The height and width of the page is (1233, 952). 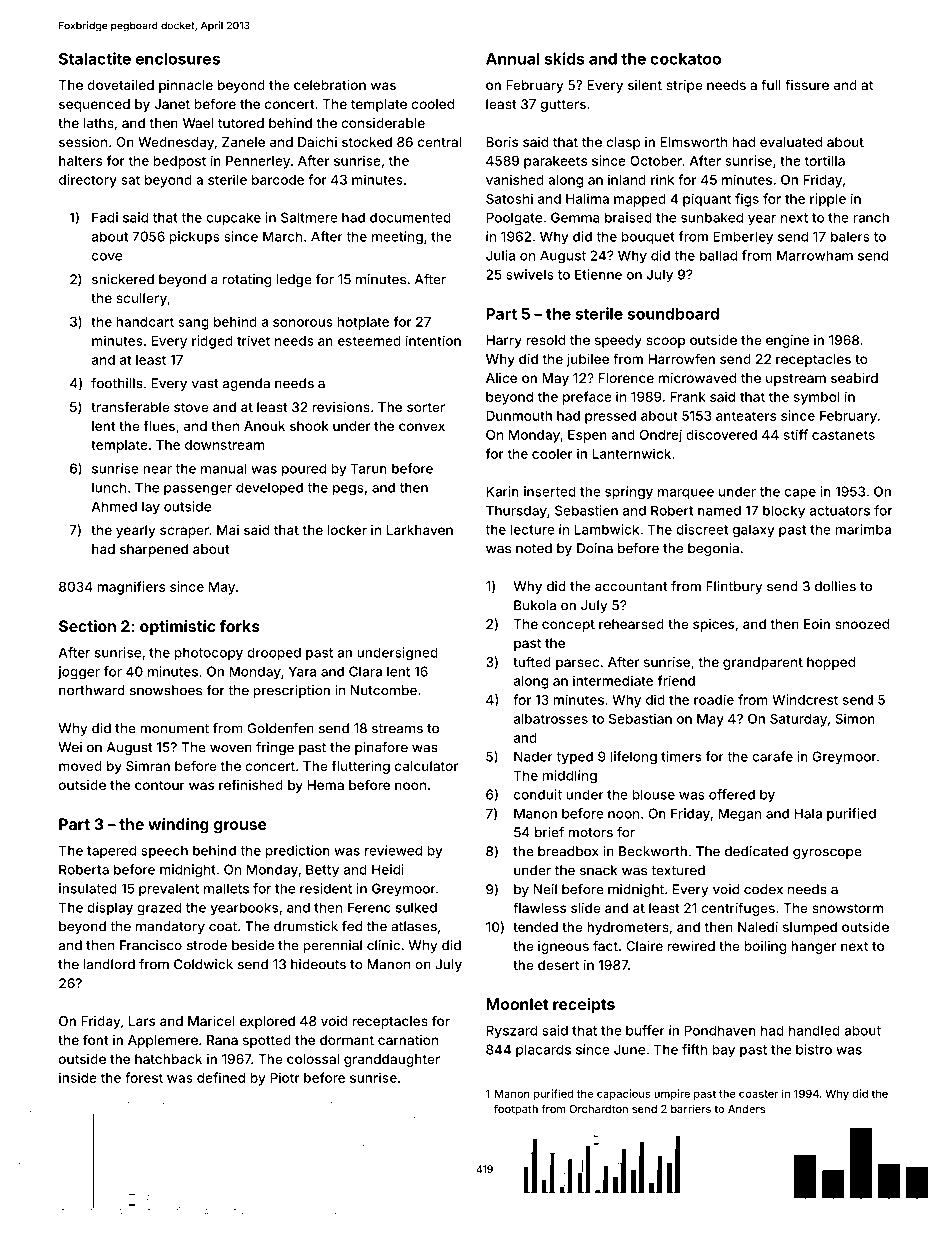 What do you see at coordinates (702, 529) in the page?
I see `discreet` at bounding box center [702, 529].
